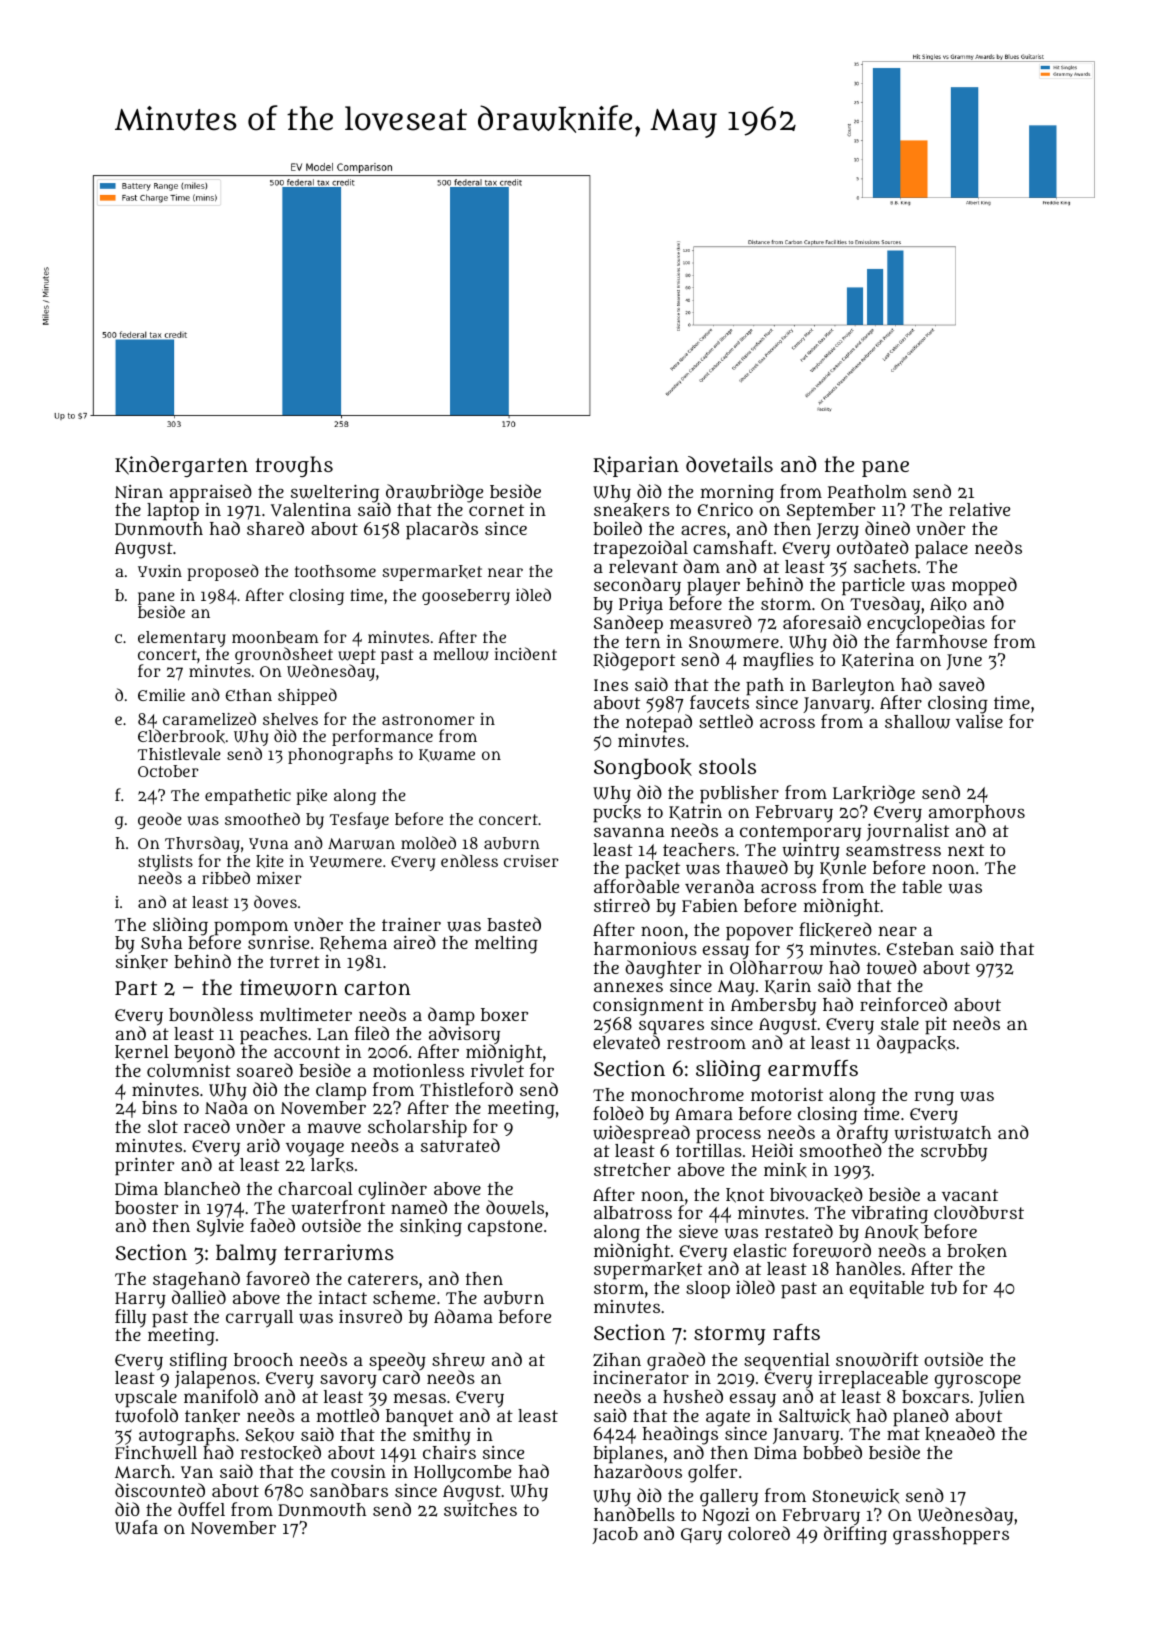 This screenshot has height=1629, width=1152. What do you see at coordinates (469, 860) in the screenshot?
I see `endless` at bounding box center [469, 860].
